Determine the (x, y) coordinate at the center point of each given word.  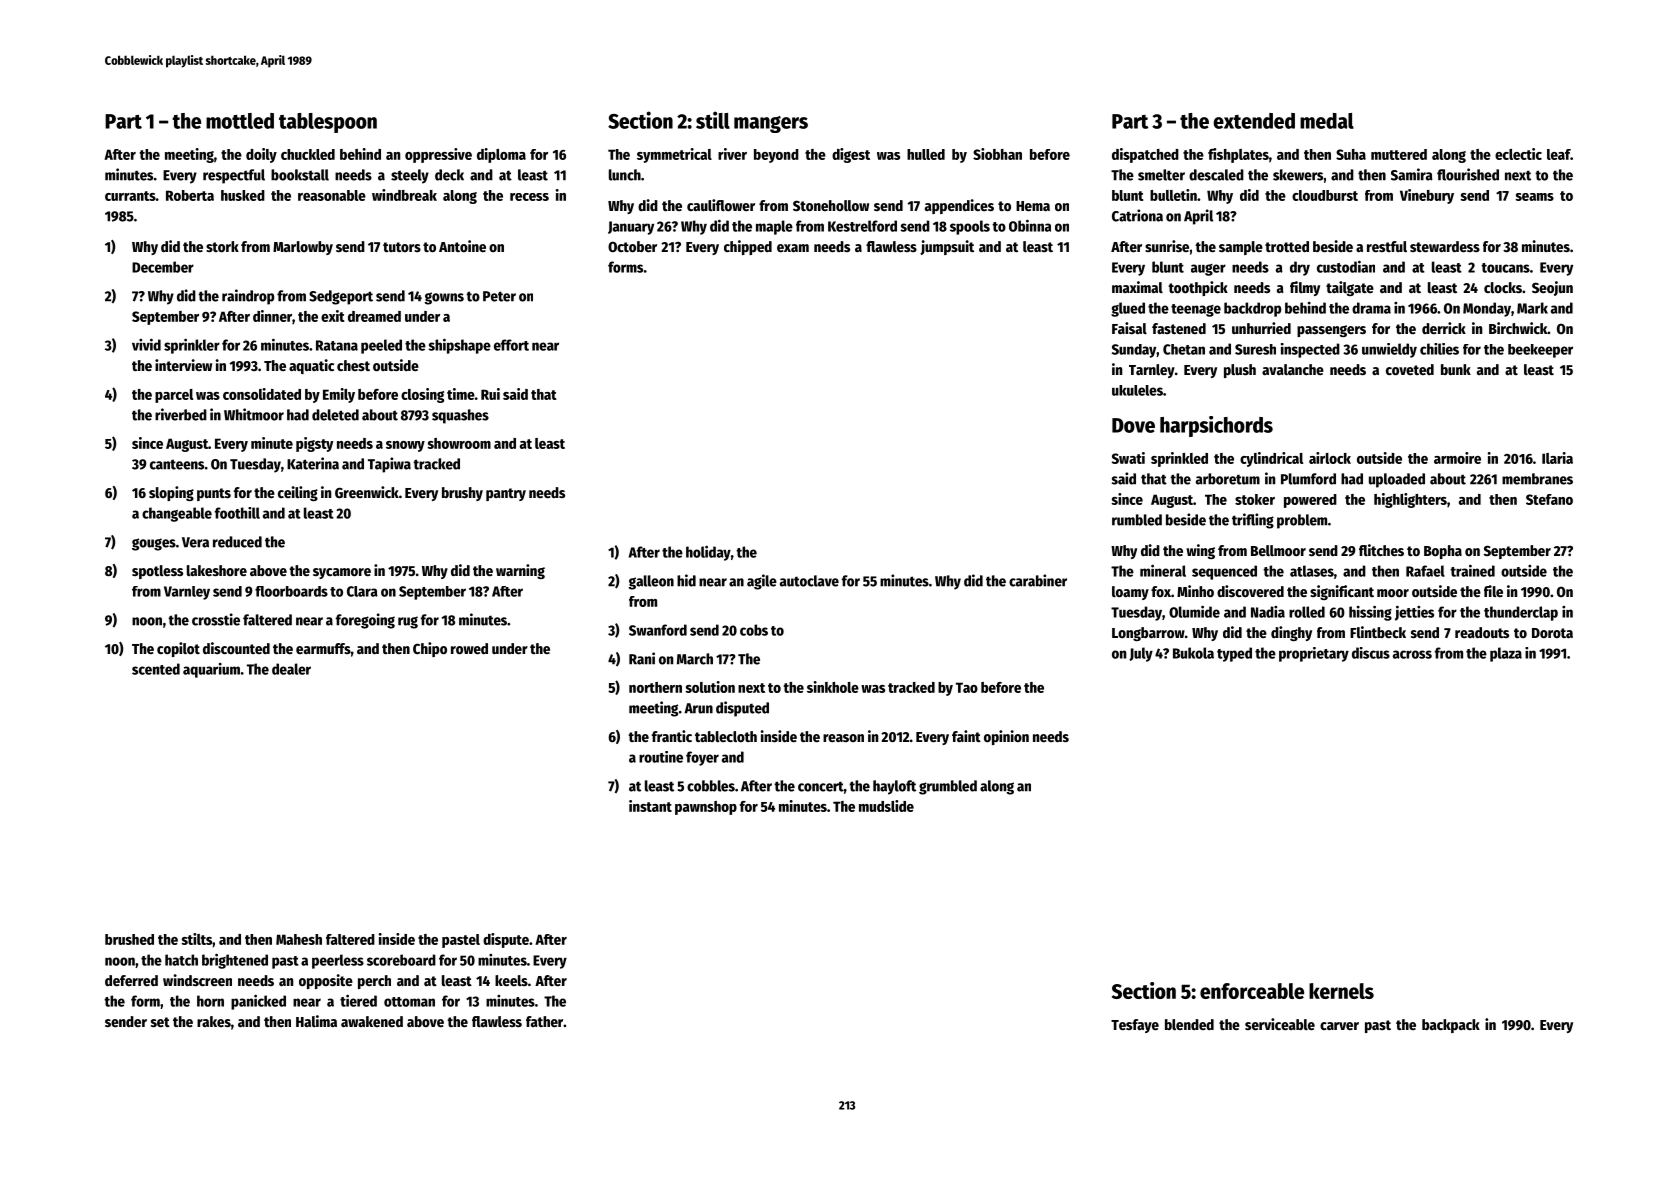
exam (793, 248)
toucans (1505, 268)
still (713, 120)
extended (1254, 121)
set (160, 1022)
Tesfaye (1135, 1026)
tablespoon (328, 123)
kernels (1341, 991)
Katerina (313, 463)
